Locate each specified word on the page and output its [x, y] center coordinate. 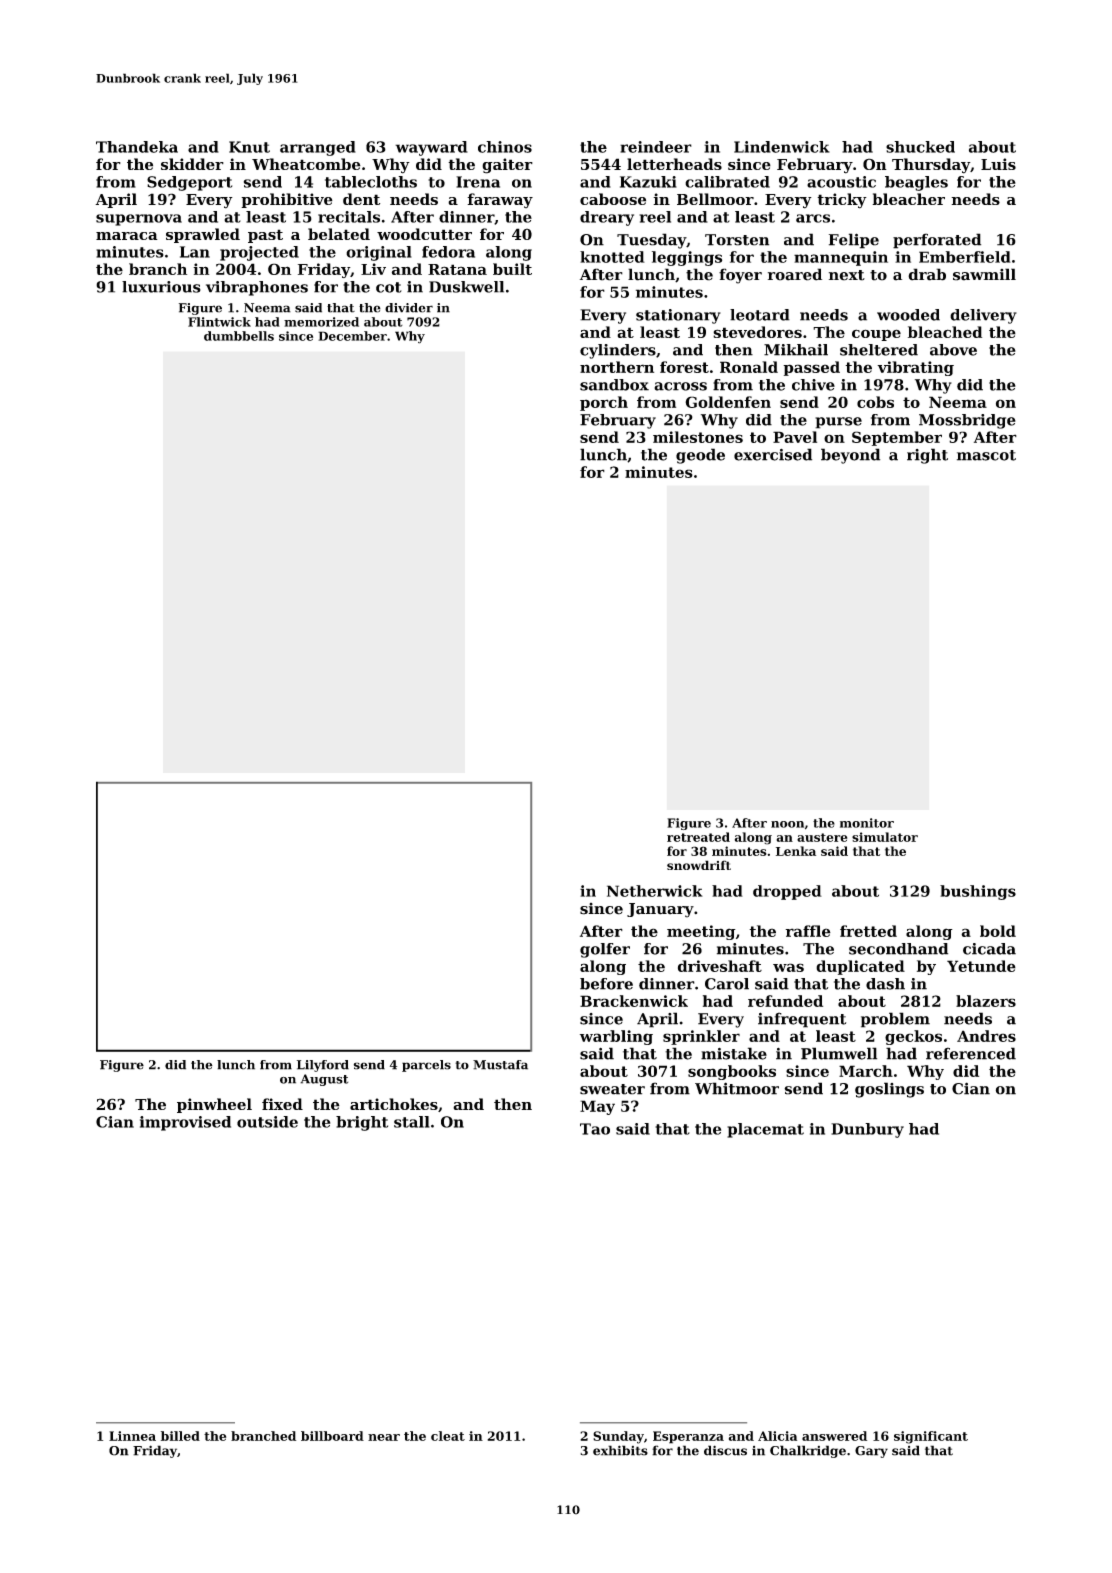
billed [180, 1436]
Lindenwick [782, 147]
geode [700, 456]
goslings [889, 1090]
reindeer [656, 147]
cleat [448, 1436]
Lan [195, 252]
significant [931, 1437]
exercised [773, 454]
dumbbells [239, 336]
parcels [426, 1066]
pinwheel [214, 1105]
